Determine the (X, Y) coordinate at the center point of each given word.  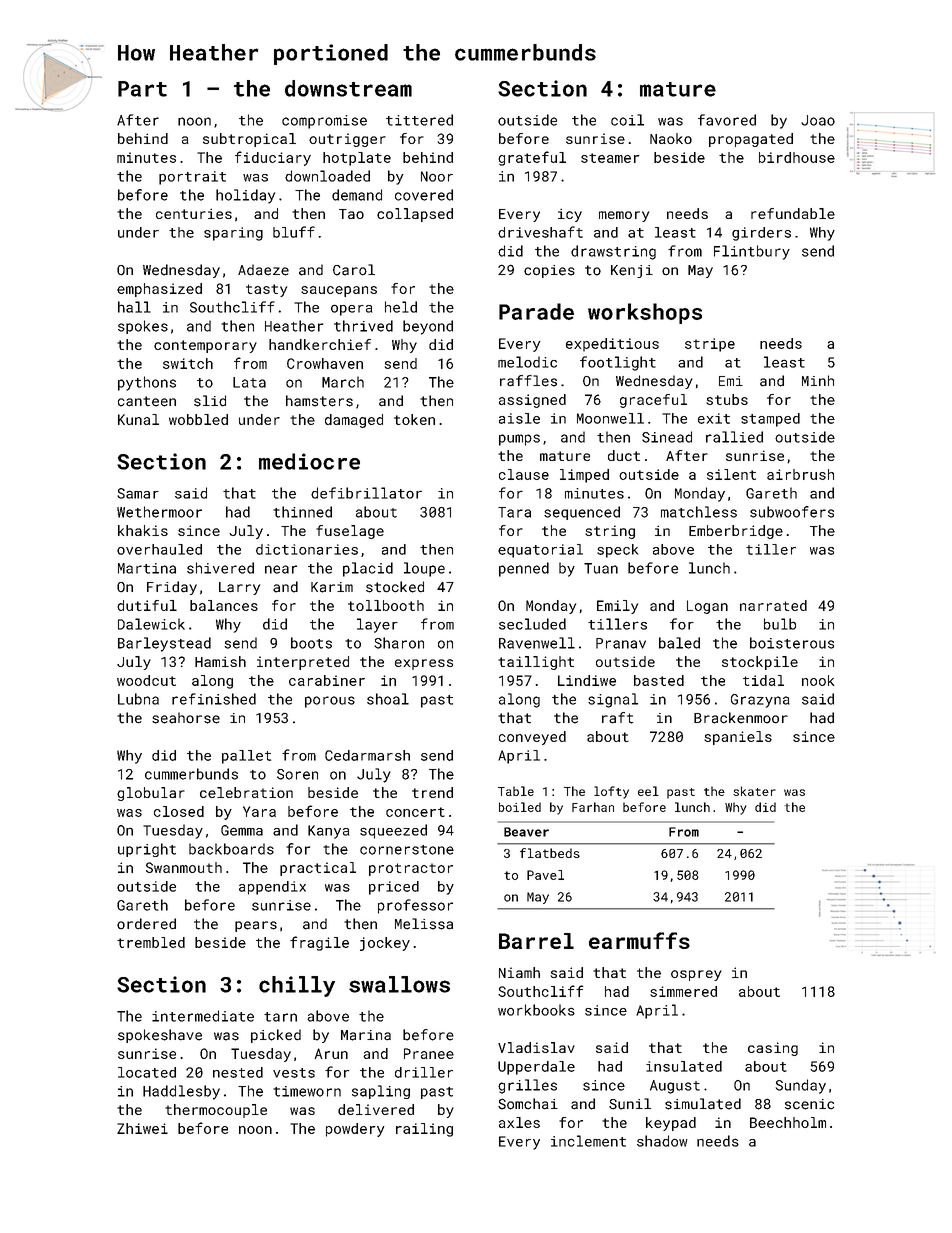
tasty (266, 290)
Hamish (220, 661)
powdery (355, 1130)
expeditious (612, 345)
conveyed (532, 738)
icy (570, 215)
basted (659, 680)
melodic (527, 362)
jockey (385, 944)
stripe (710, 345)
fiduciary (273, 158)
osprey (696, 975)
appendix (272, 888)
